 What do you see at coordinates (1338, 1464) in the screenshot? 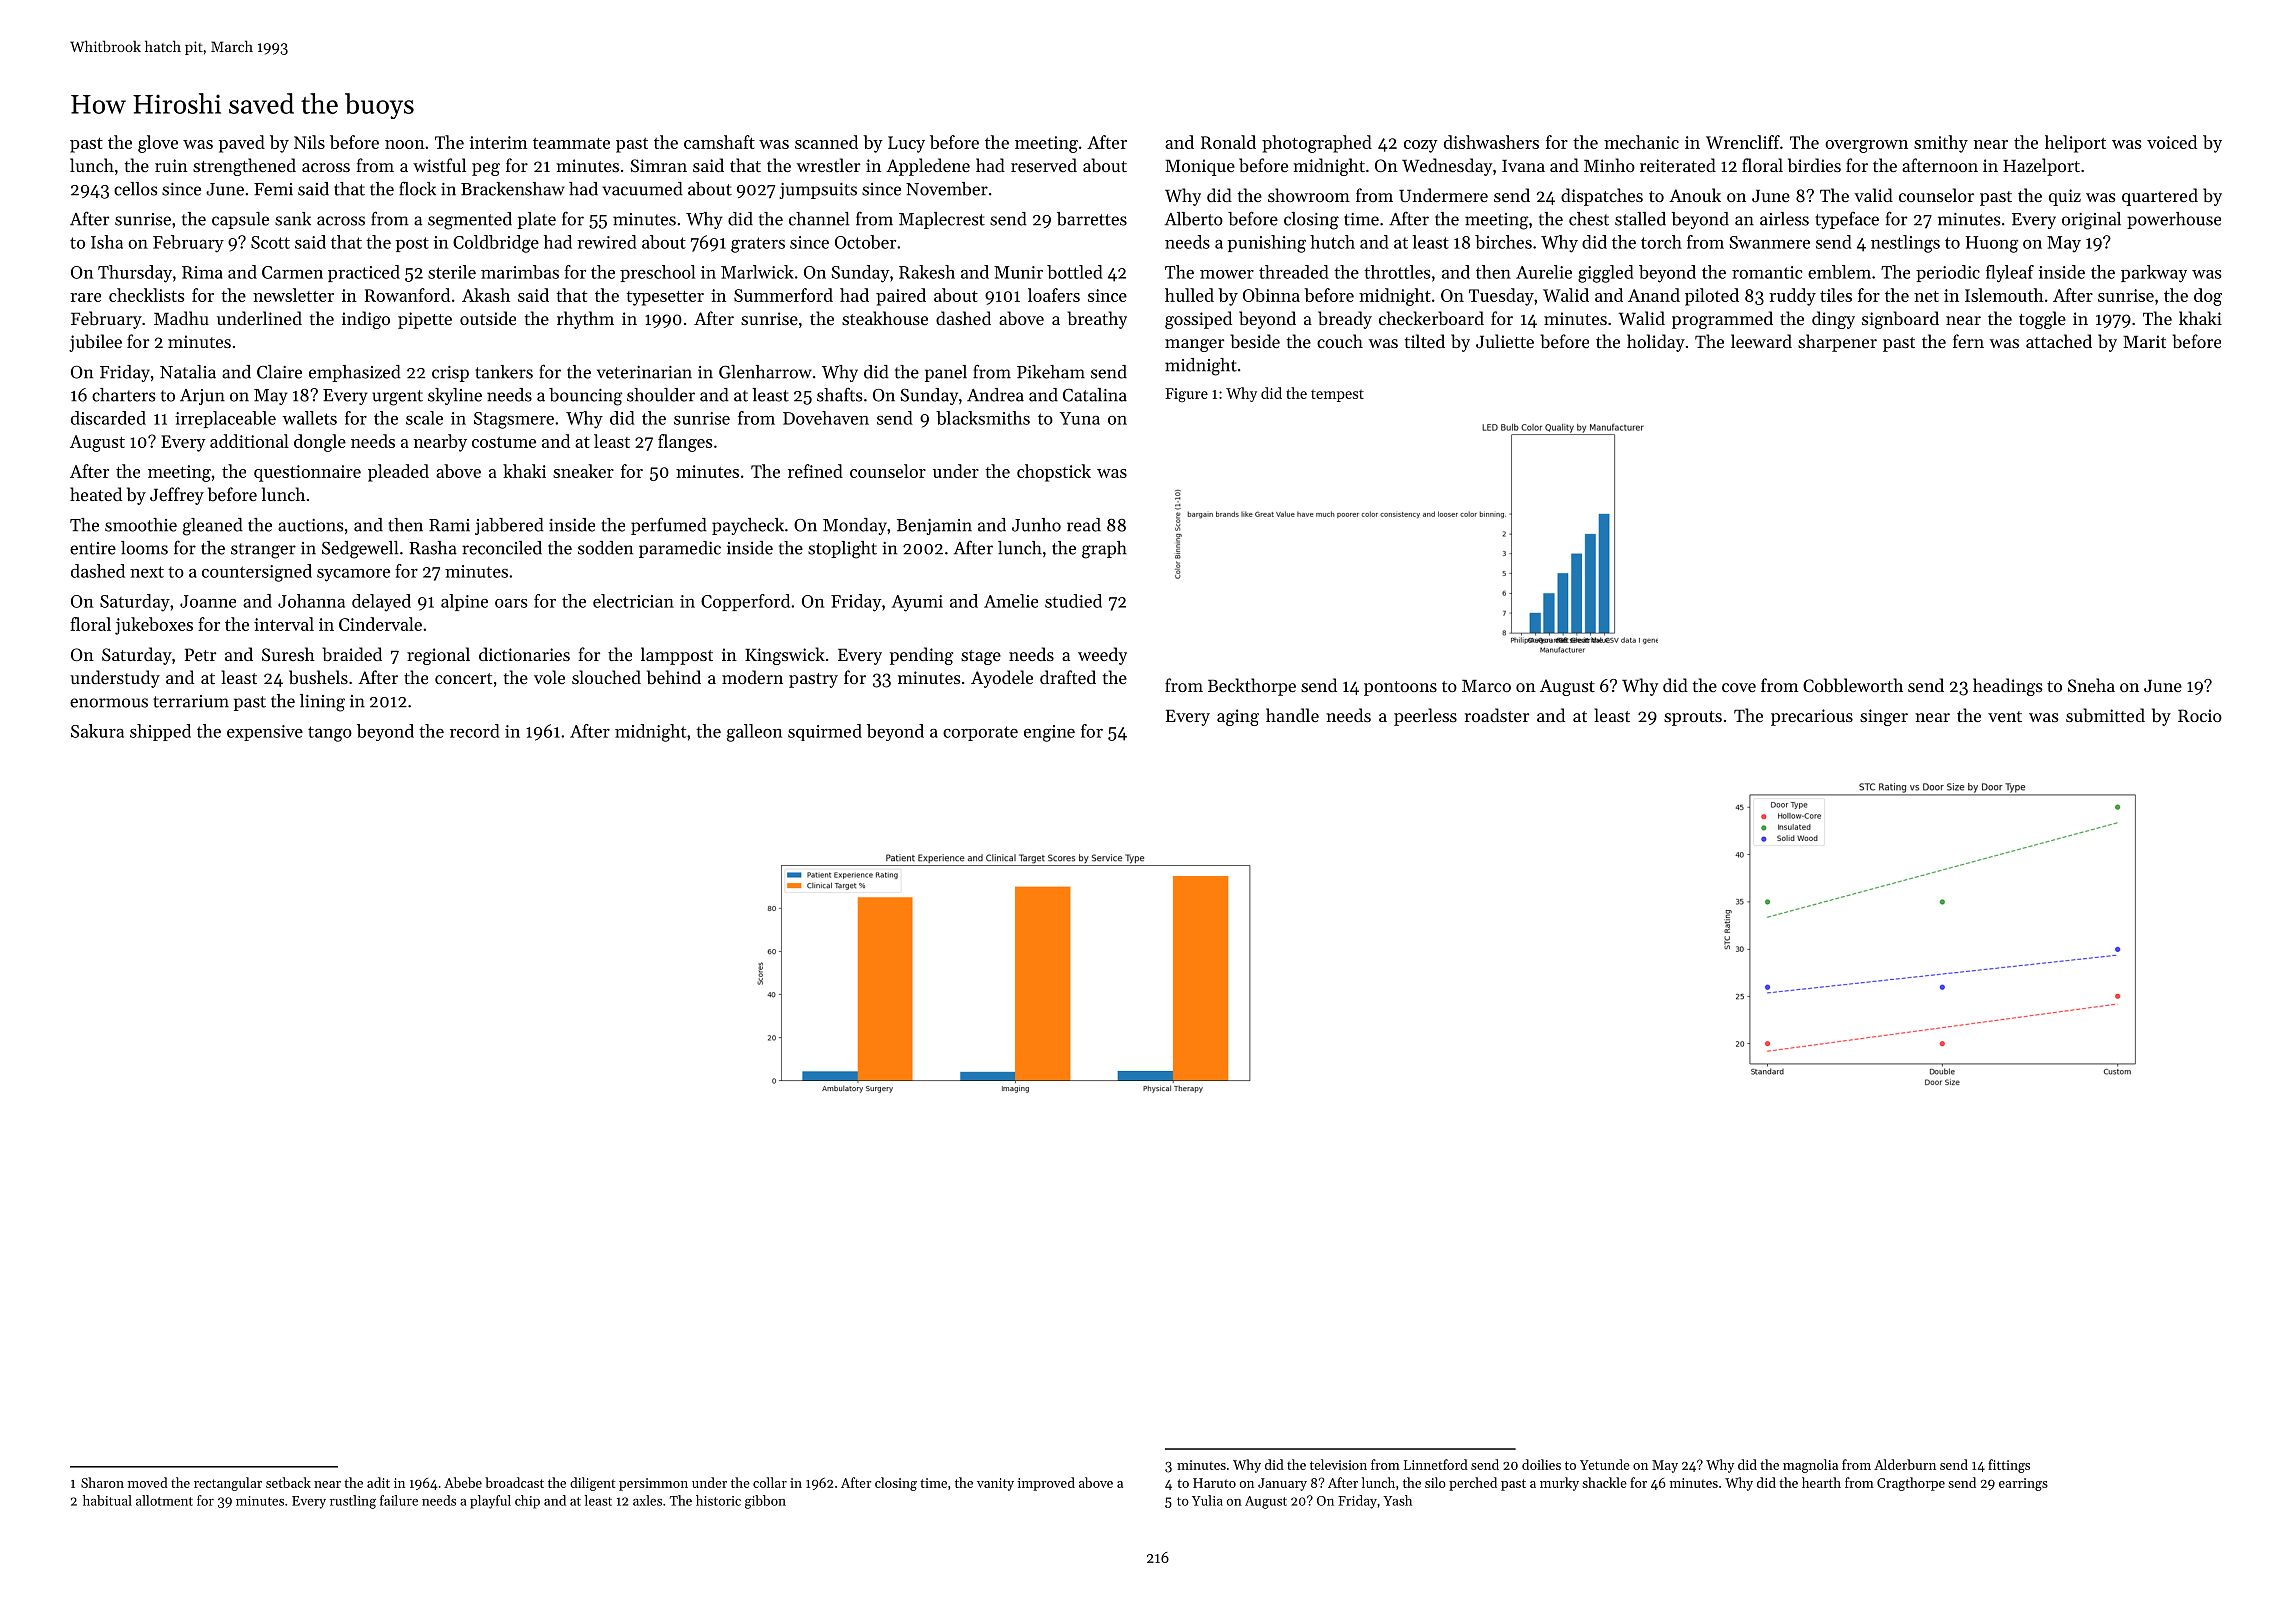
I see `television` at bounding box center [1338, 1464].
